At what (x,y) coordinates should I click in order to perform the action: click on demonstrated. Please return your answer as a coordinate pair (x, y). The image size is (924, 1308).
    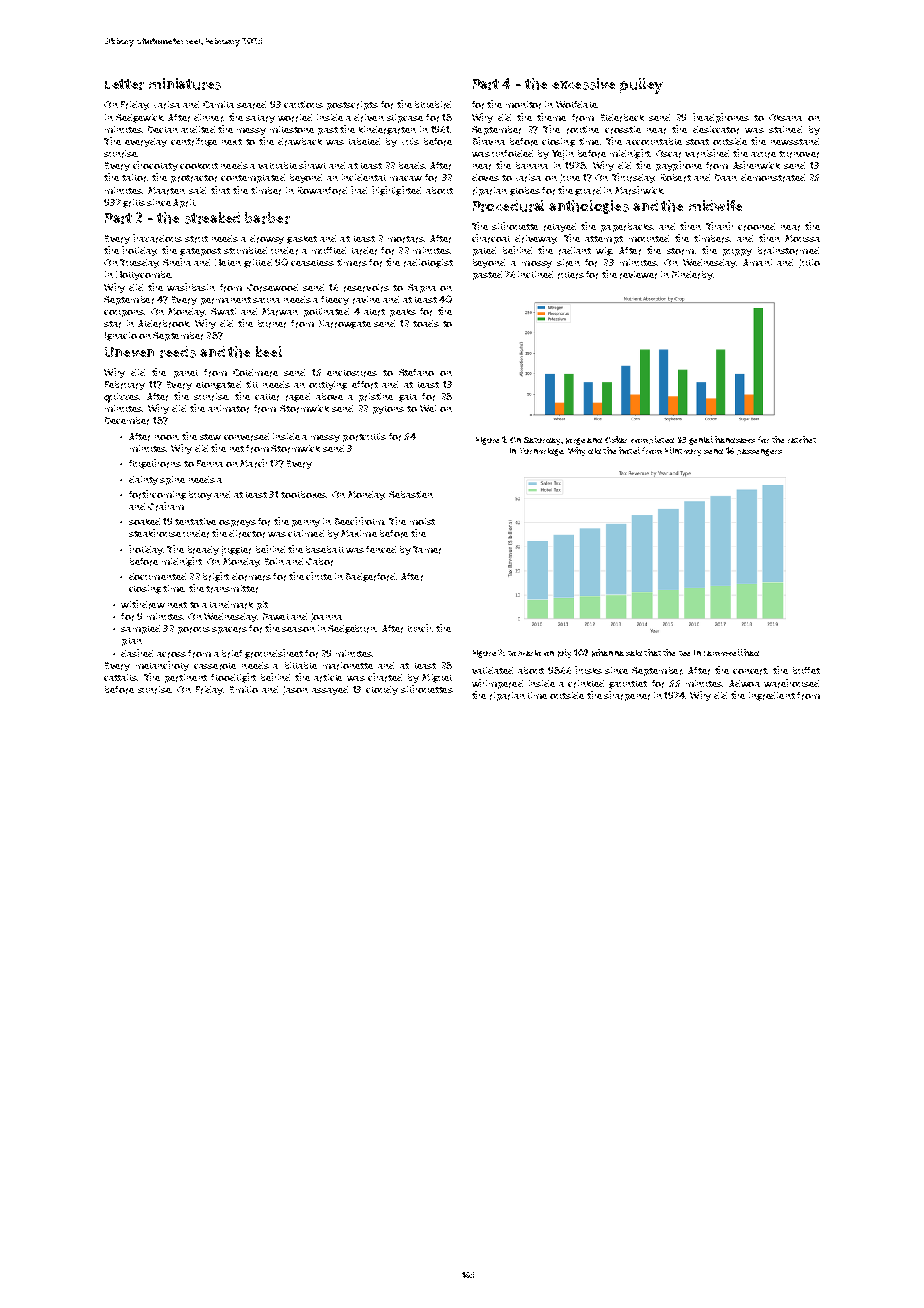
    Looking at the image, I should click on (773, 178).
